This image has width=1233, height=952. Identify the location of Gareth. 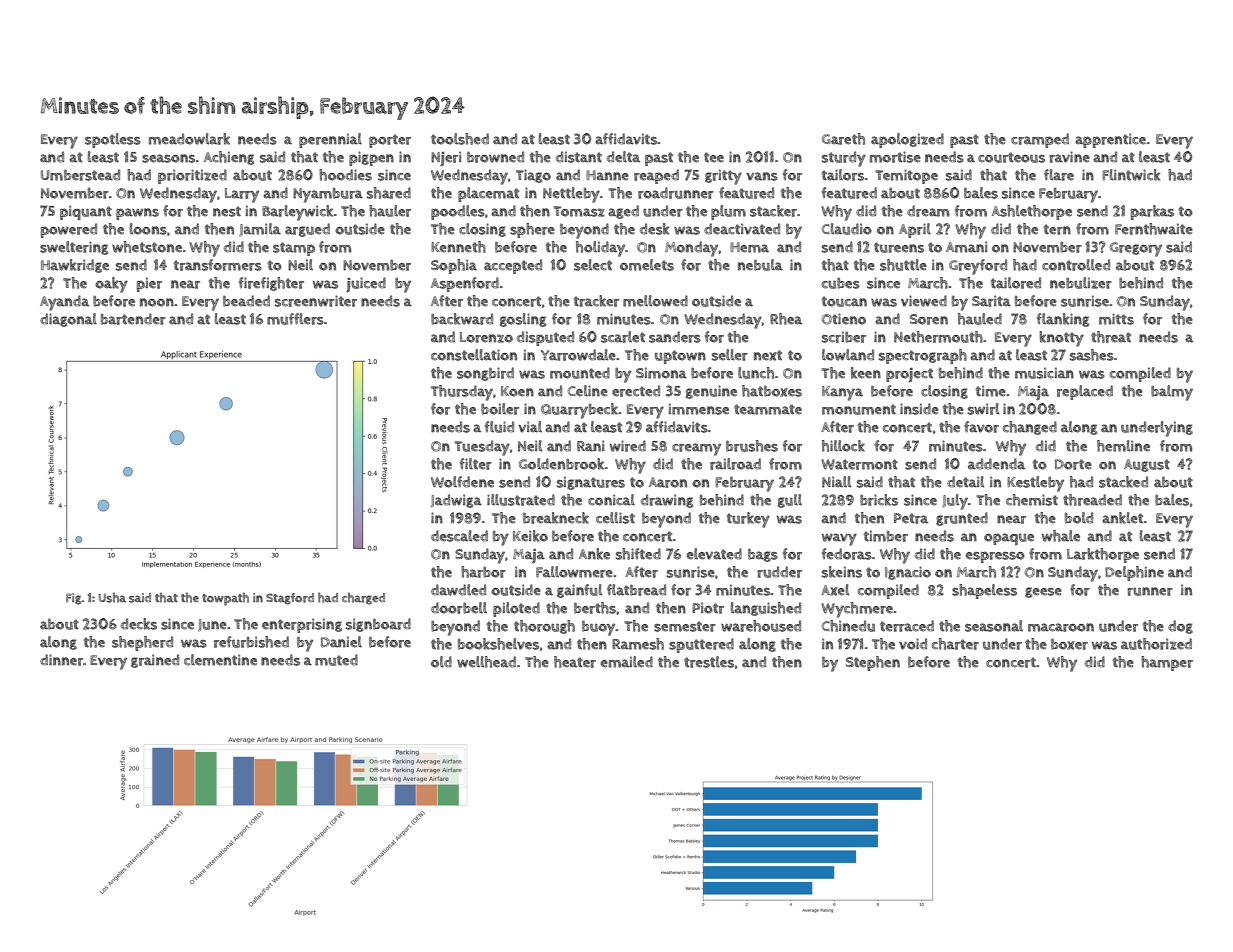
(843, 139).
